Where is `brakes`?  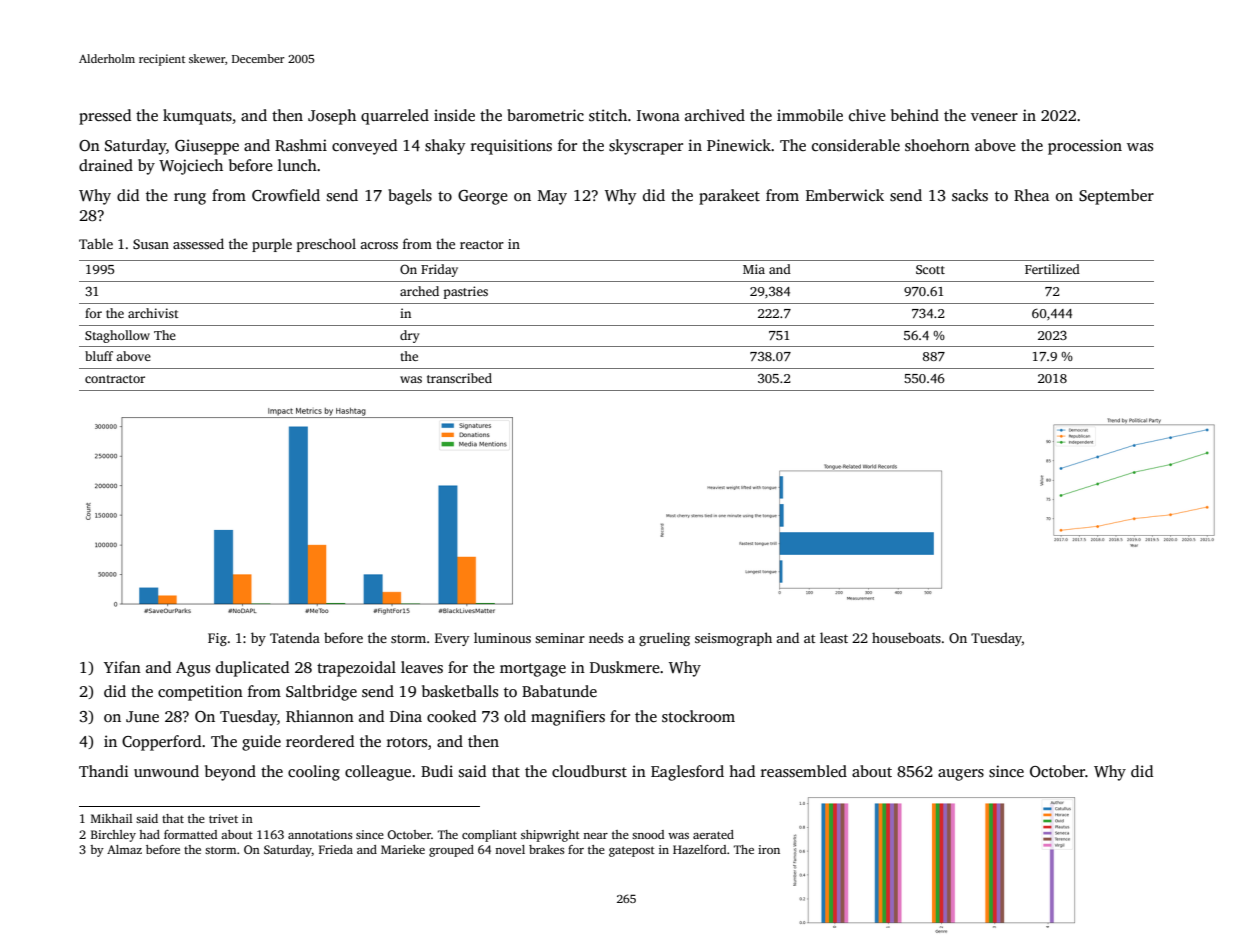 brakes is located at coordinates (547, 849).
